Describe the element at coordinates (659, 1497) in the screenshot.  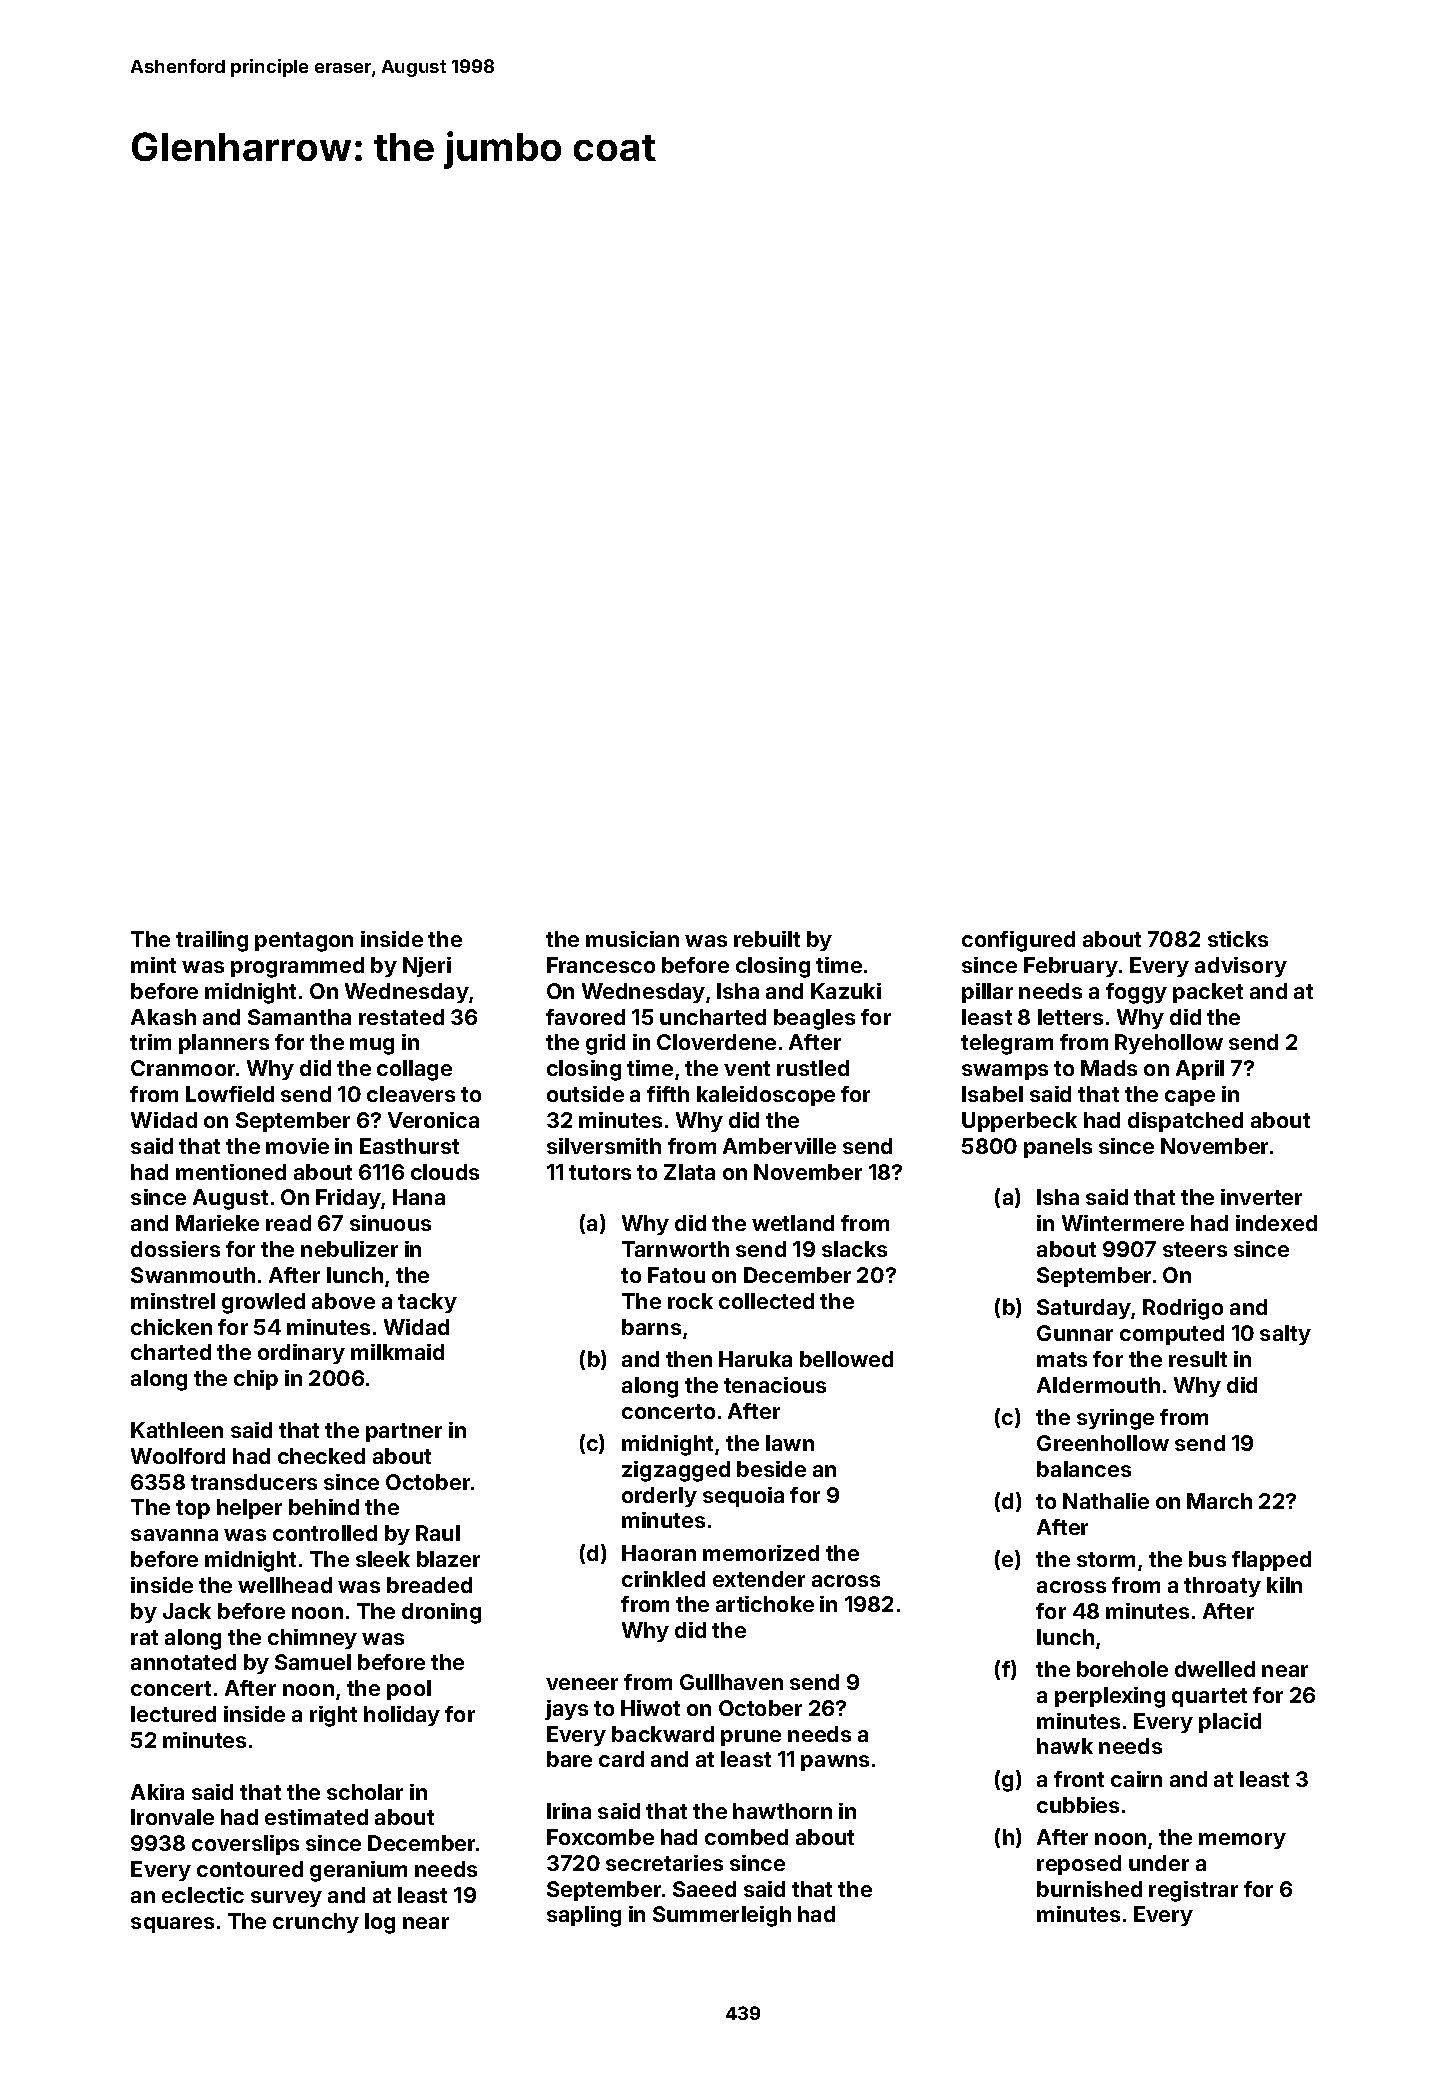
I see `orderly` at that location.
